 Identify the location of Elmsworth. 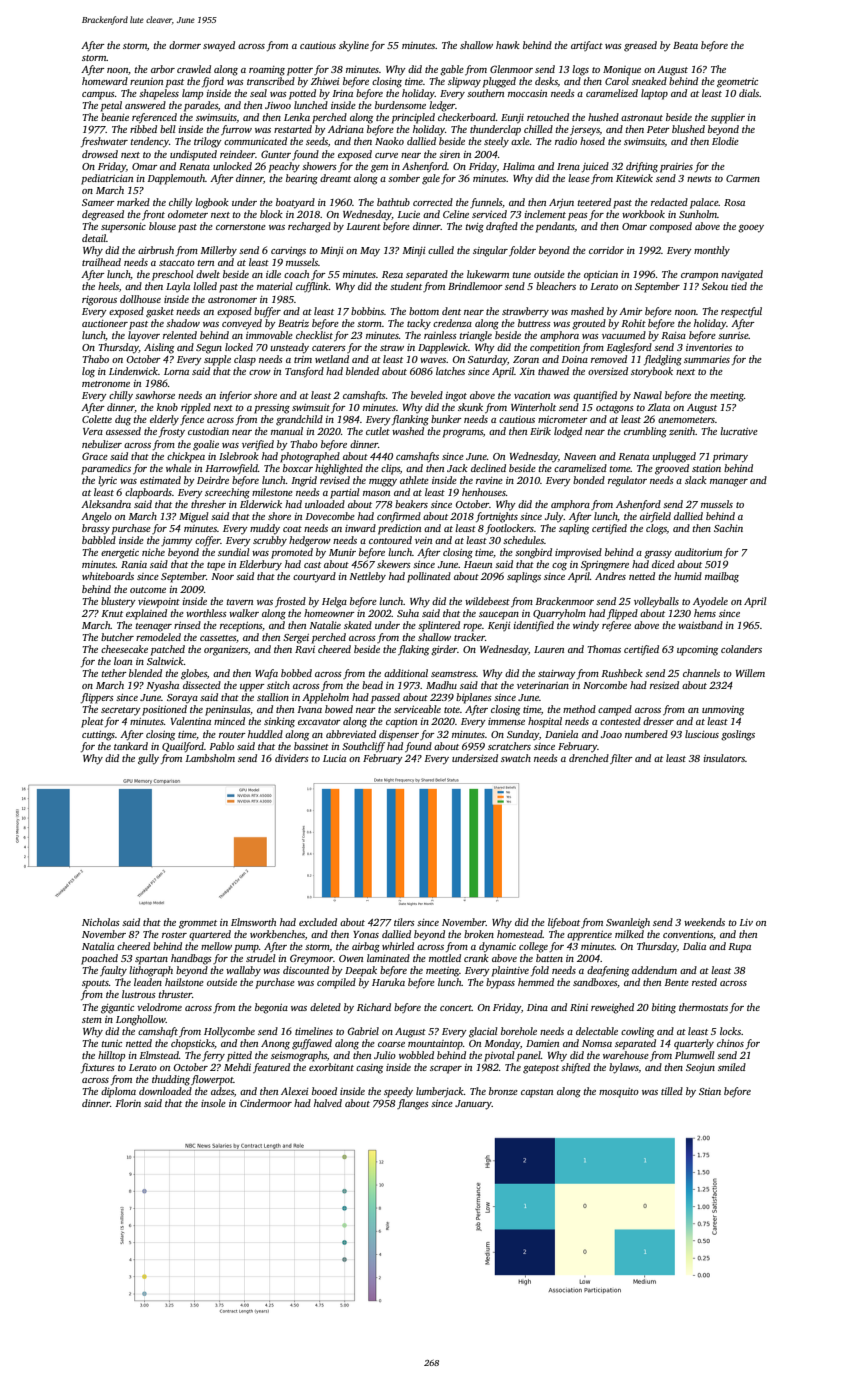
(253, 922).
